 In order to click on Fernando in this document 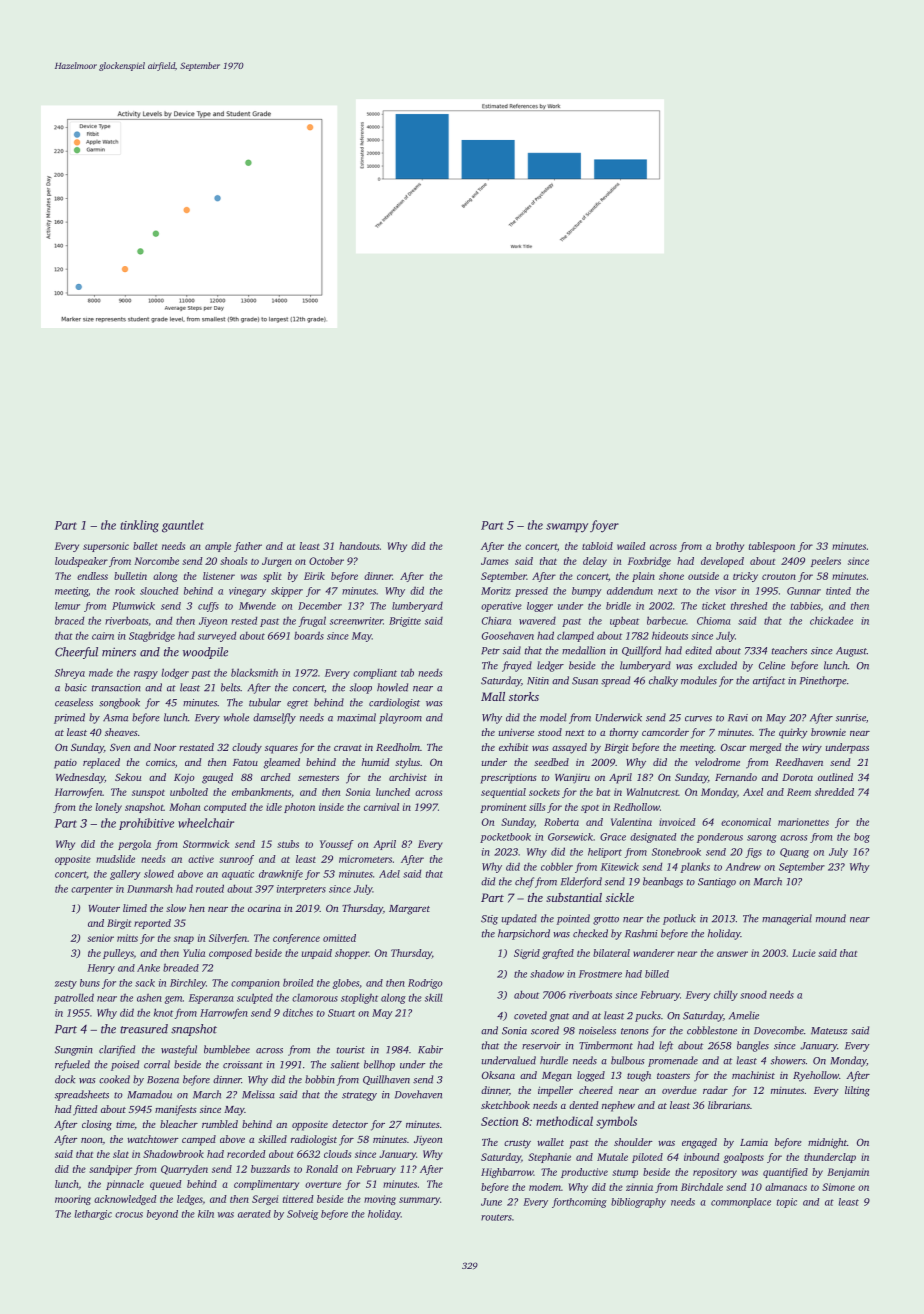, I will do `click(736, 777)`.
